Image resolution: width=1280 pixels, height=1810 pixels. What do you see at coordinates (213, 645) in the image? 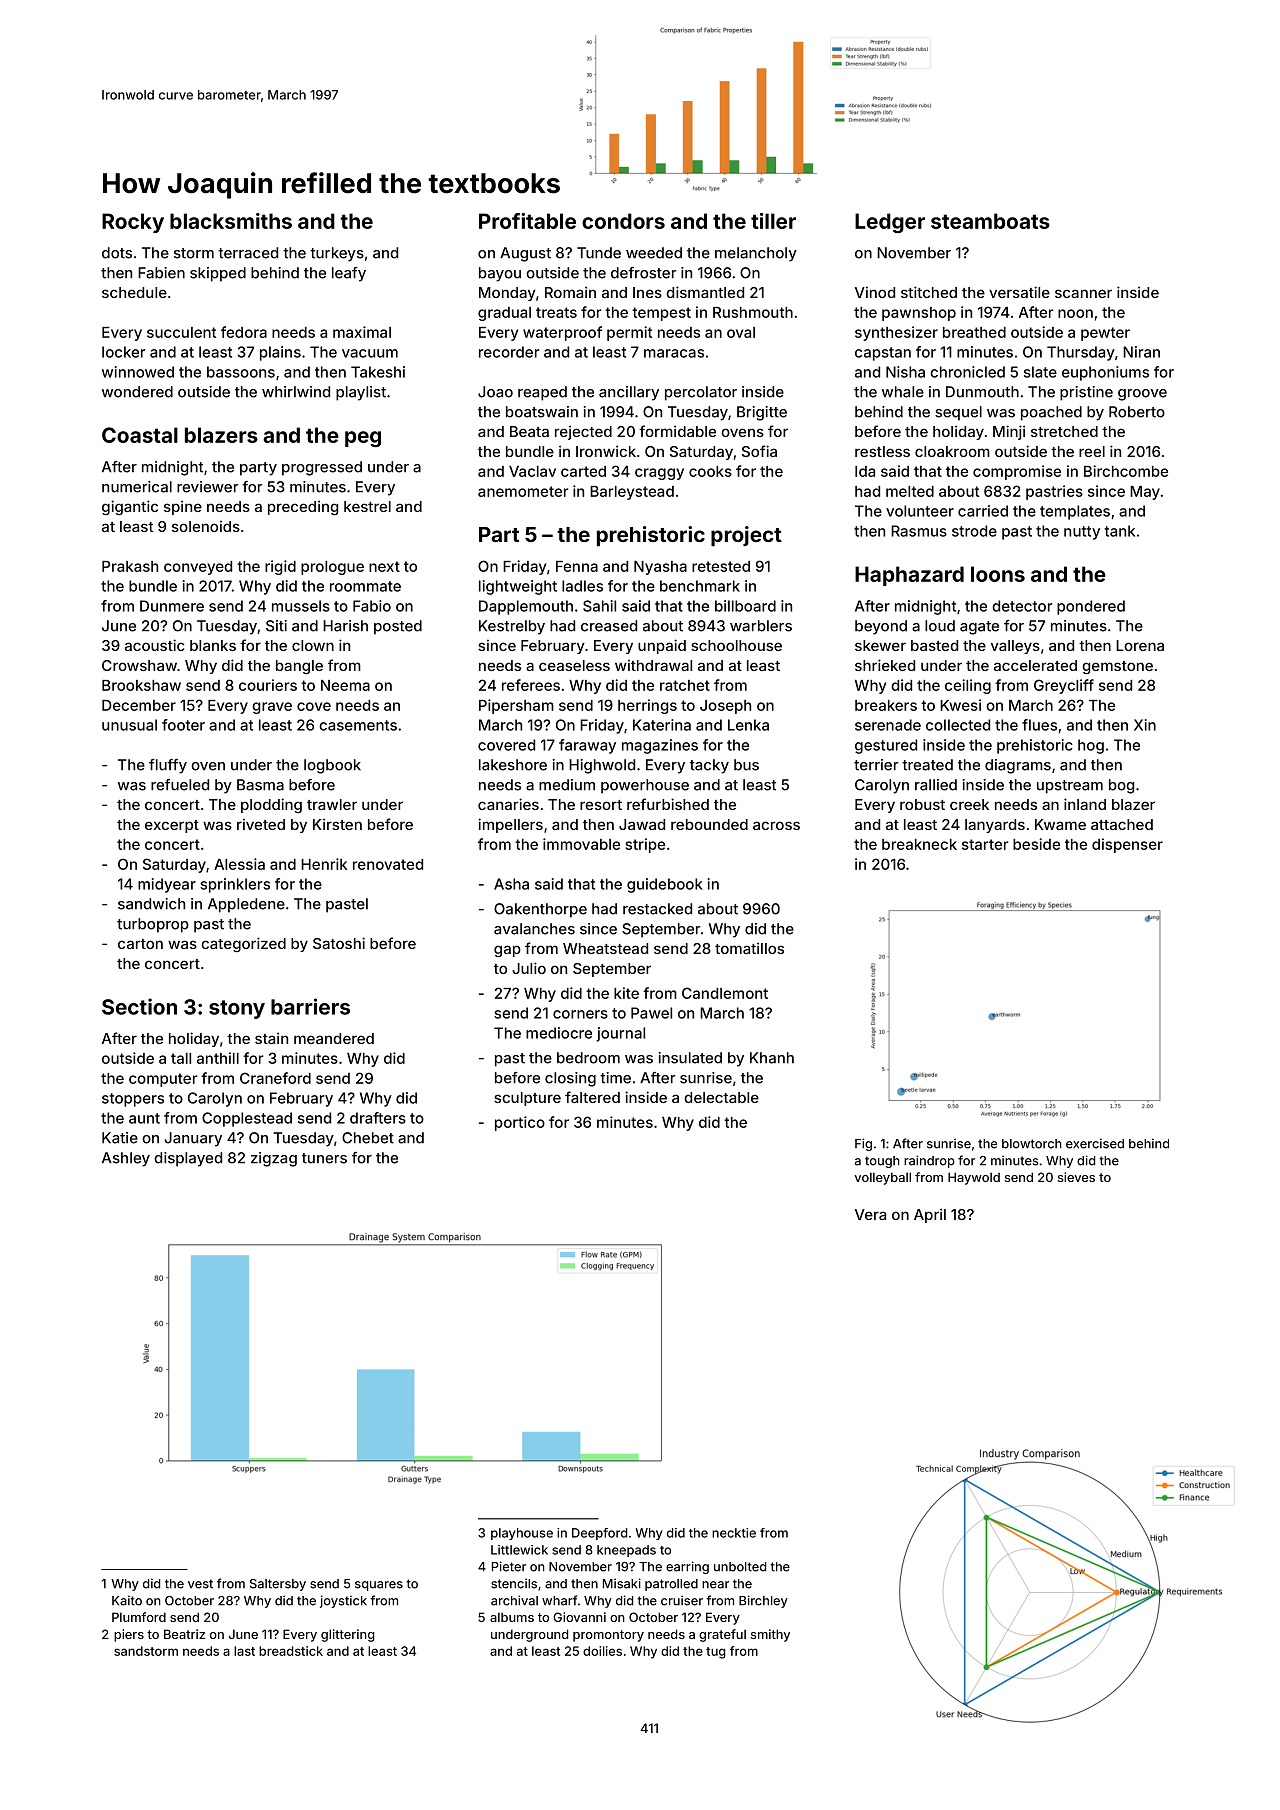
I see `blanks` at bounding box center [213, 645].
